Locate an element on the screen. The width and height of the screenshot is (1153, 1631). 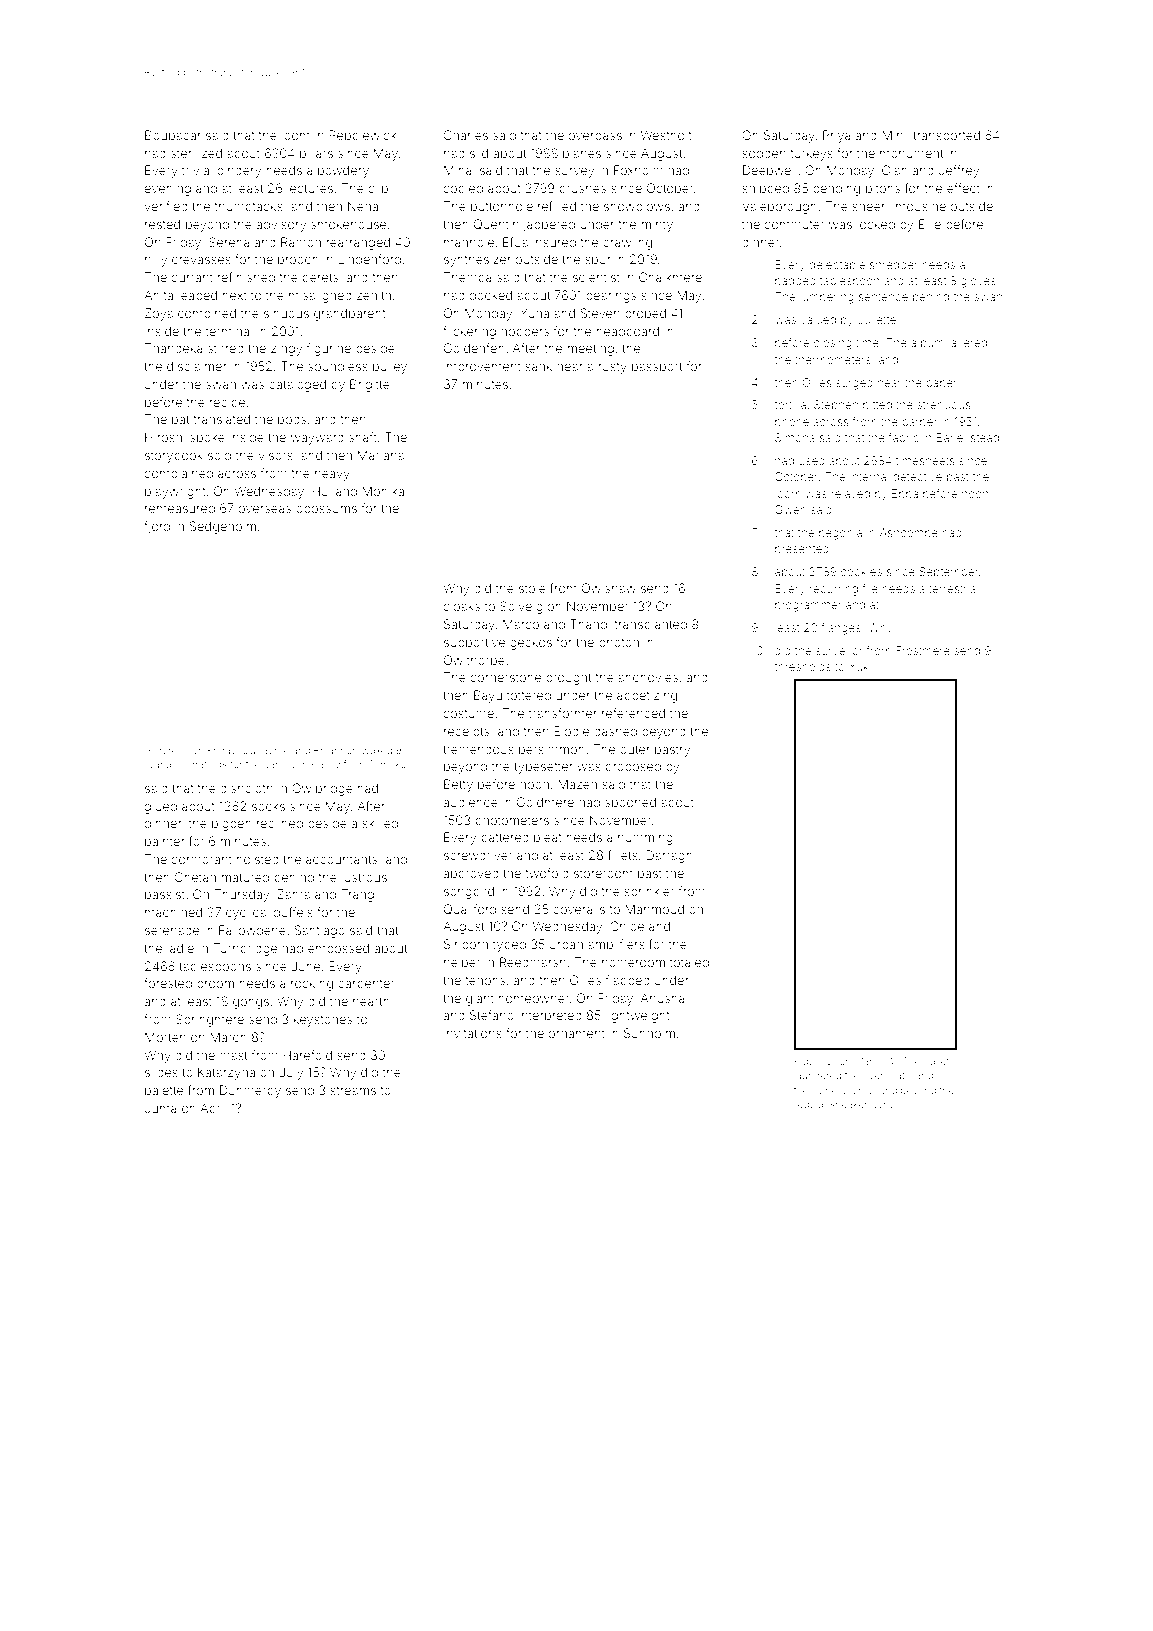
giant is located at coordinates (480, 999).
